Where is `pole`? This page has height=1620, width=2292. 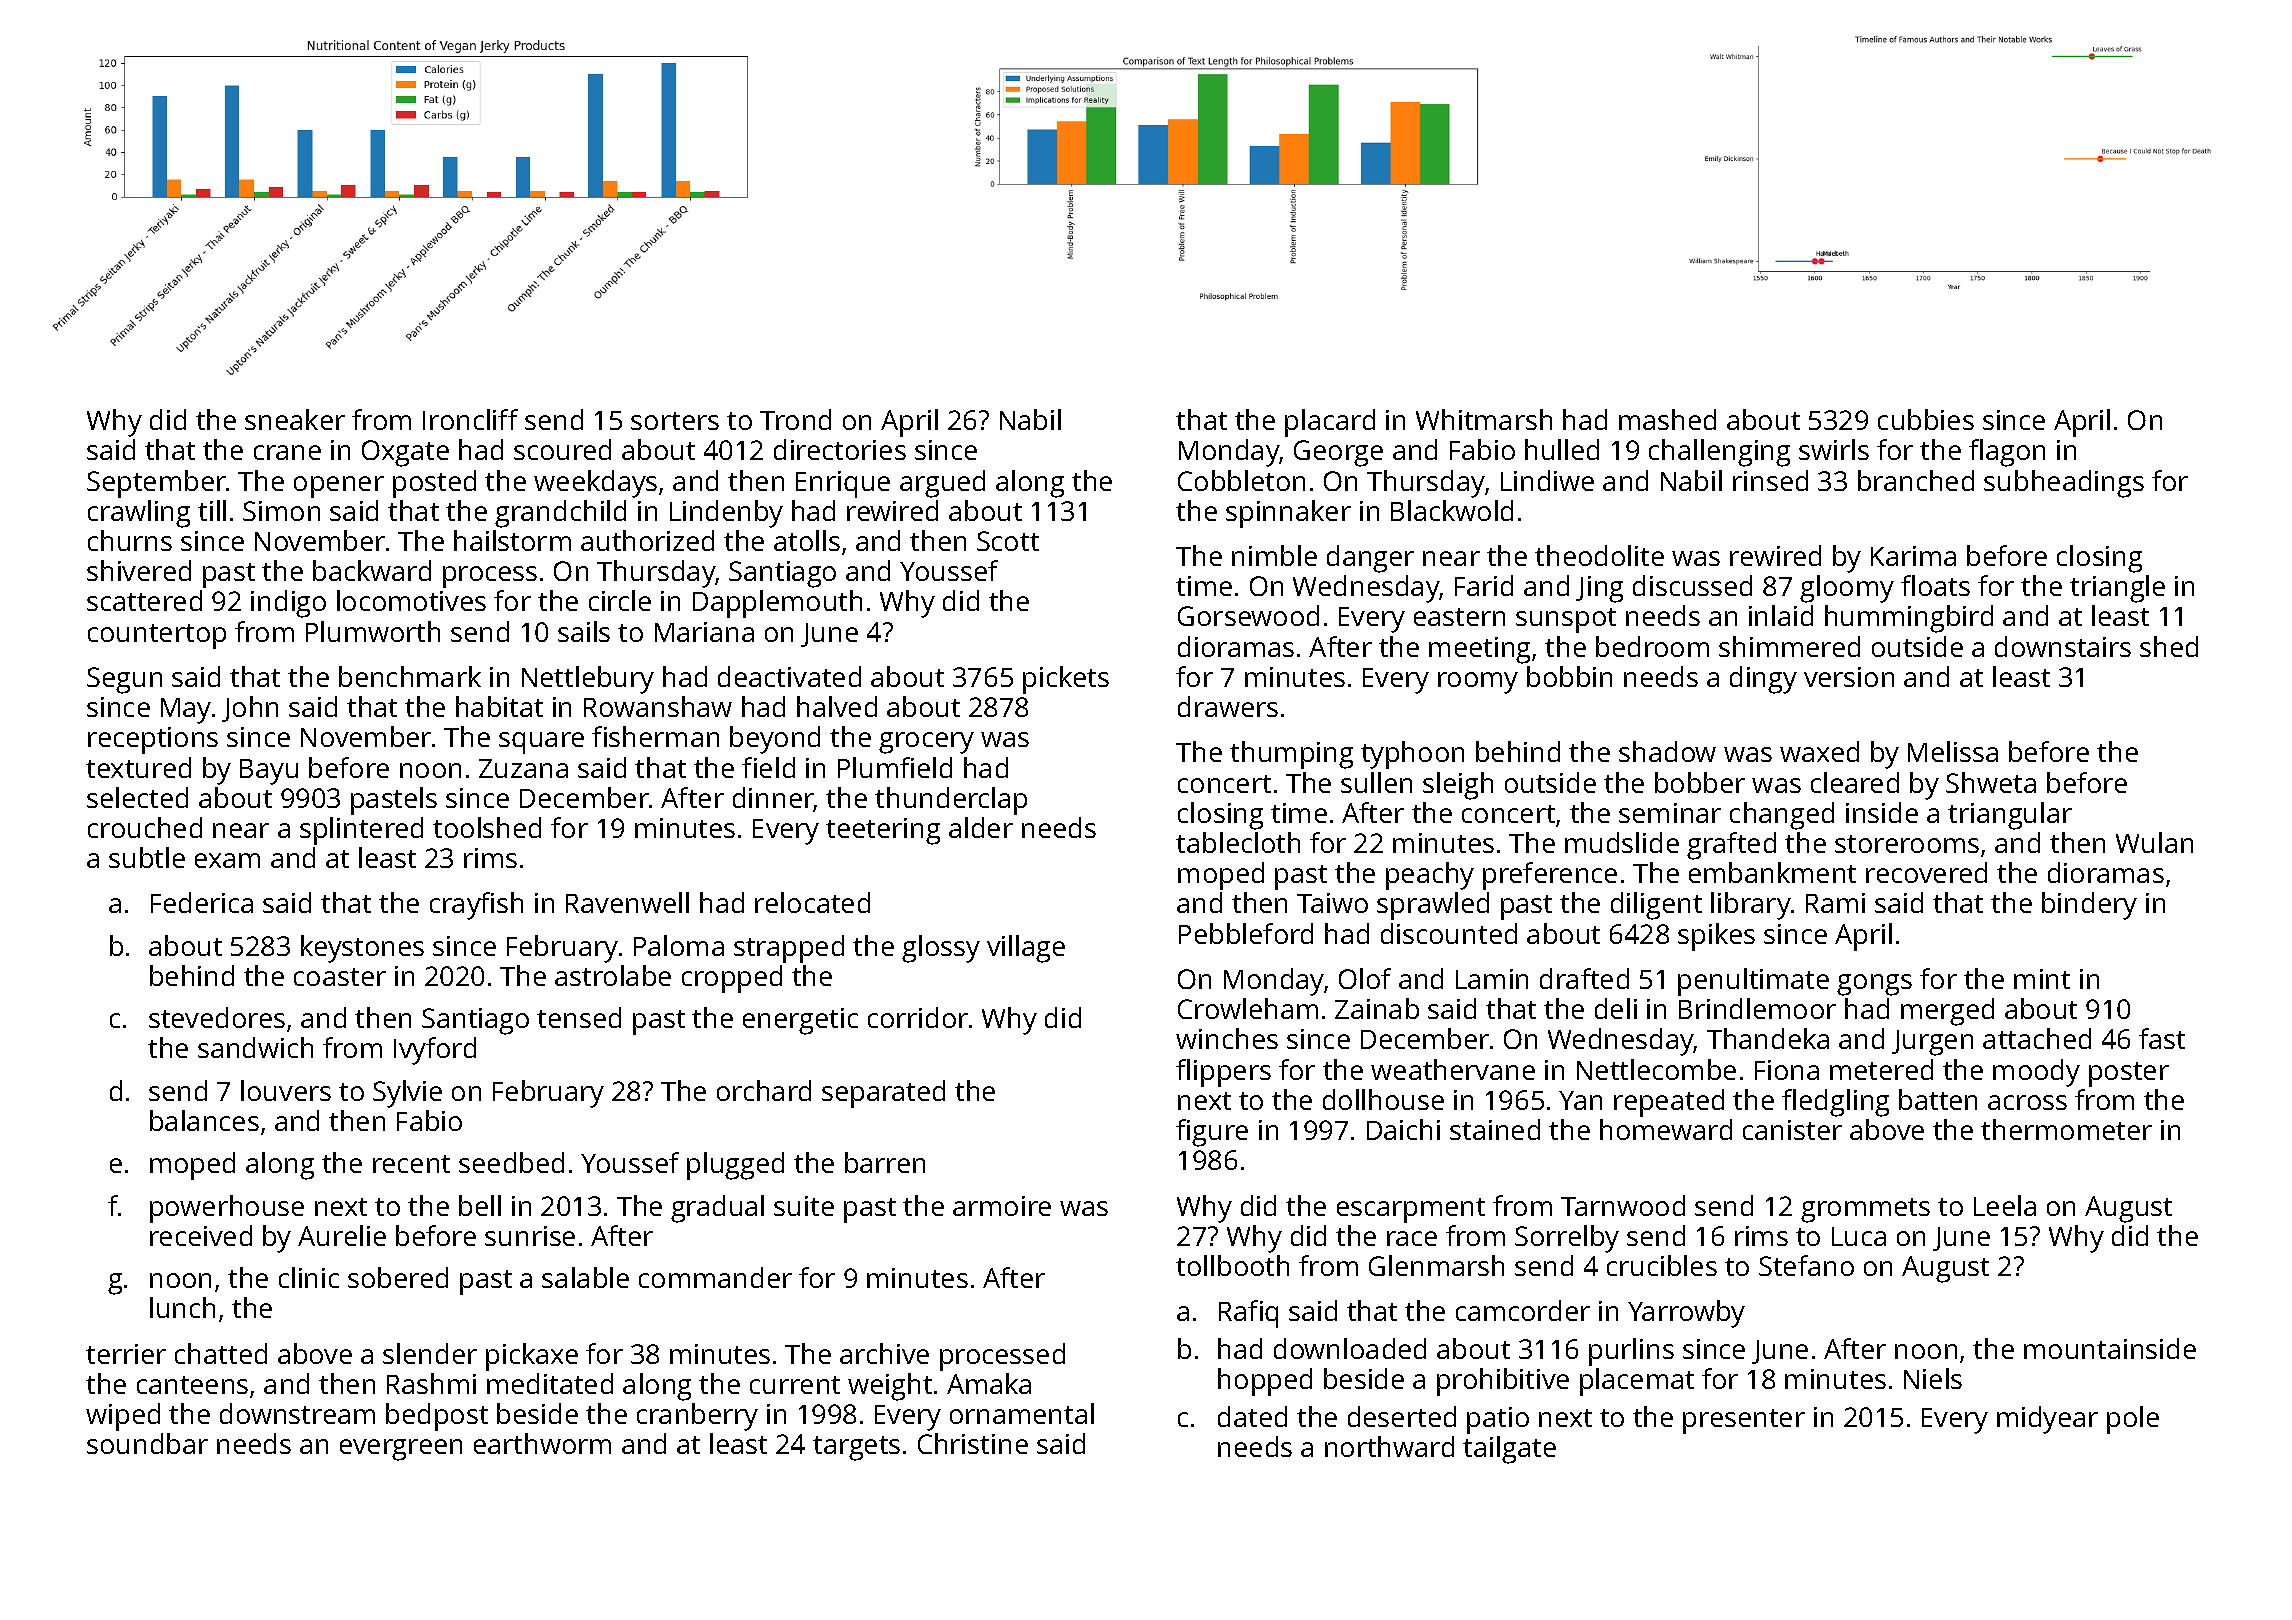 pole is located at coordinates (2133, 1420).
